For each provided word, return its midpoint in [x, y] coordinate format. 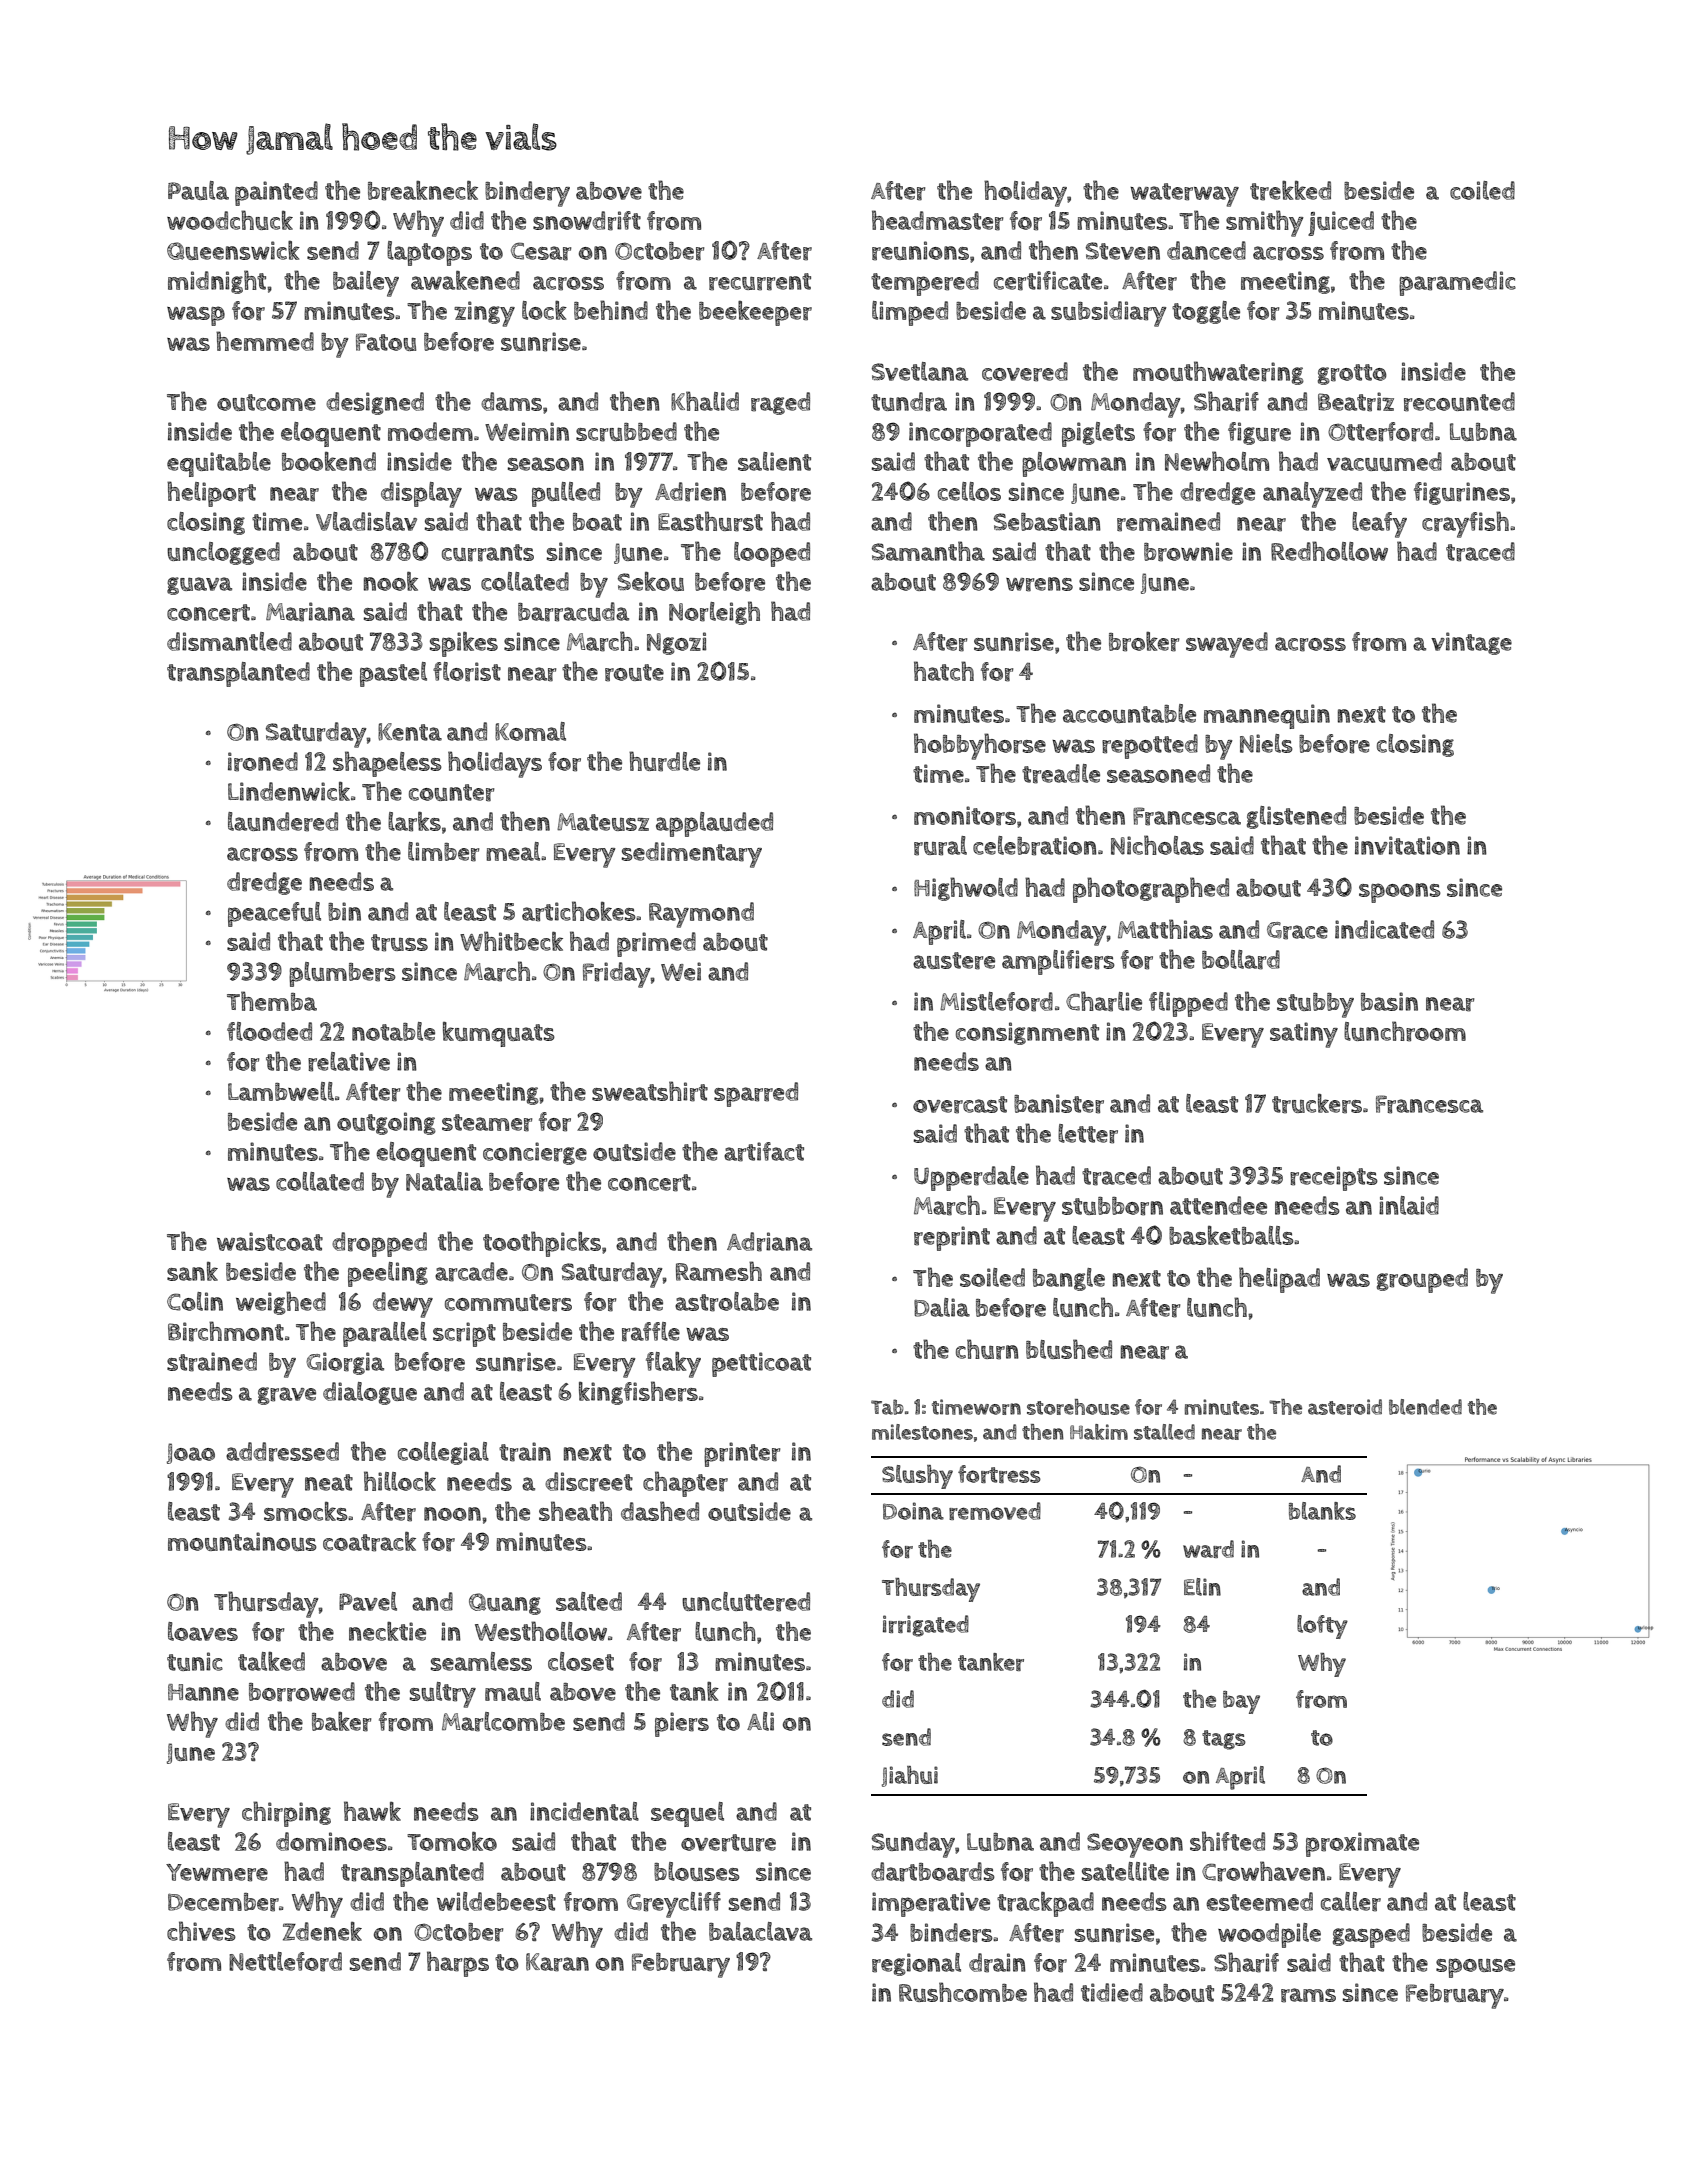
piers [682, 1724]
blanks [1322, 1511]
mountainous [242, 1541]
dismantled [229, 641]
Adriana [769, 1242]
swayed [1227, 645]
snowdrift [587, 221]
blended [1425, 1407]
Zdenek [322, 1931]
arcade [471, 1272]
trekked [1290, 191]
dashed [660, 1511]
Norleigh [714, 613]
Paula [198, 190]
